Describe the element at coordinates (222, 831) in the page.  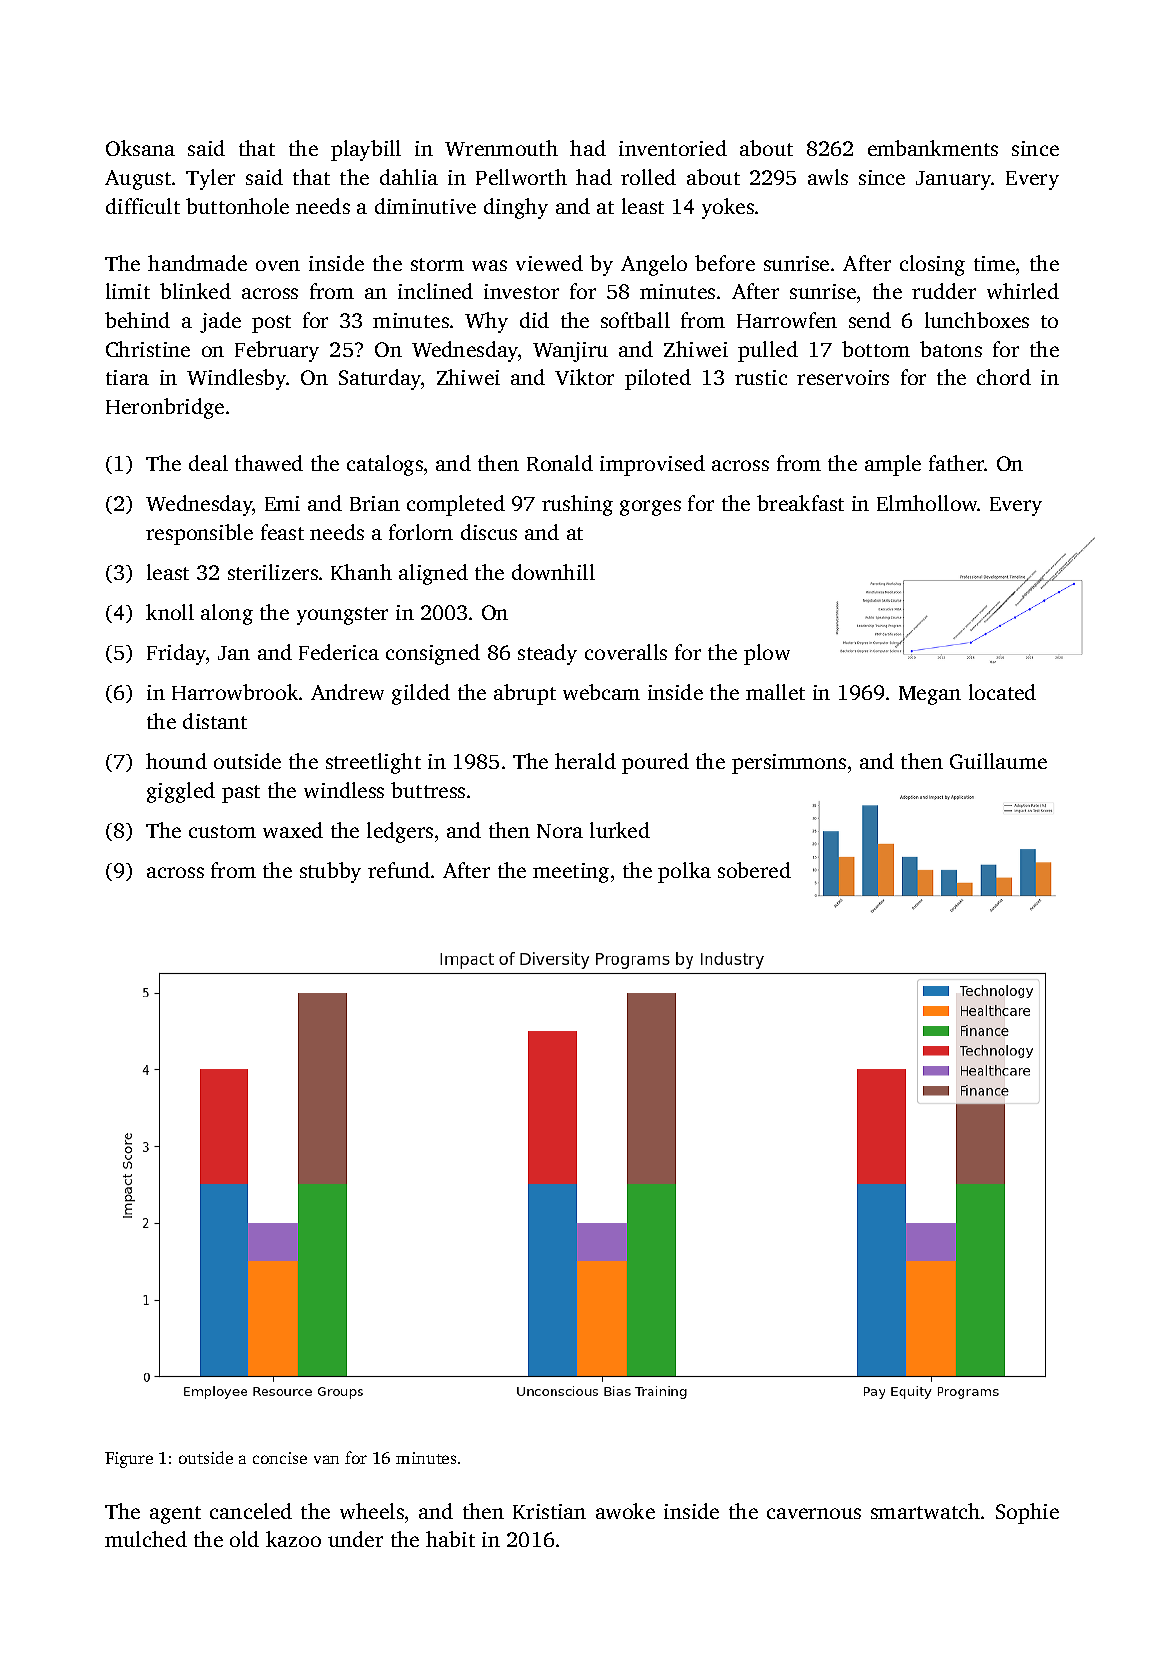
I see `custom` at that location.
